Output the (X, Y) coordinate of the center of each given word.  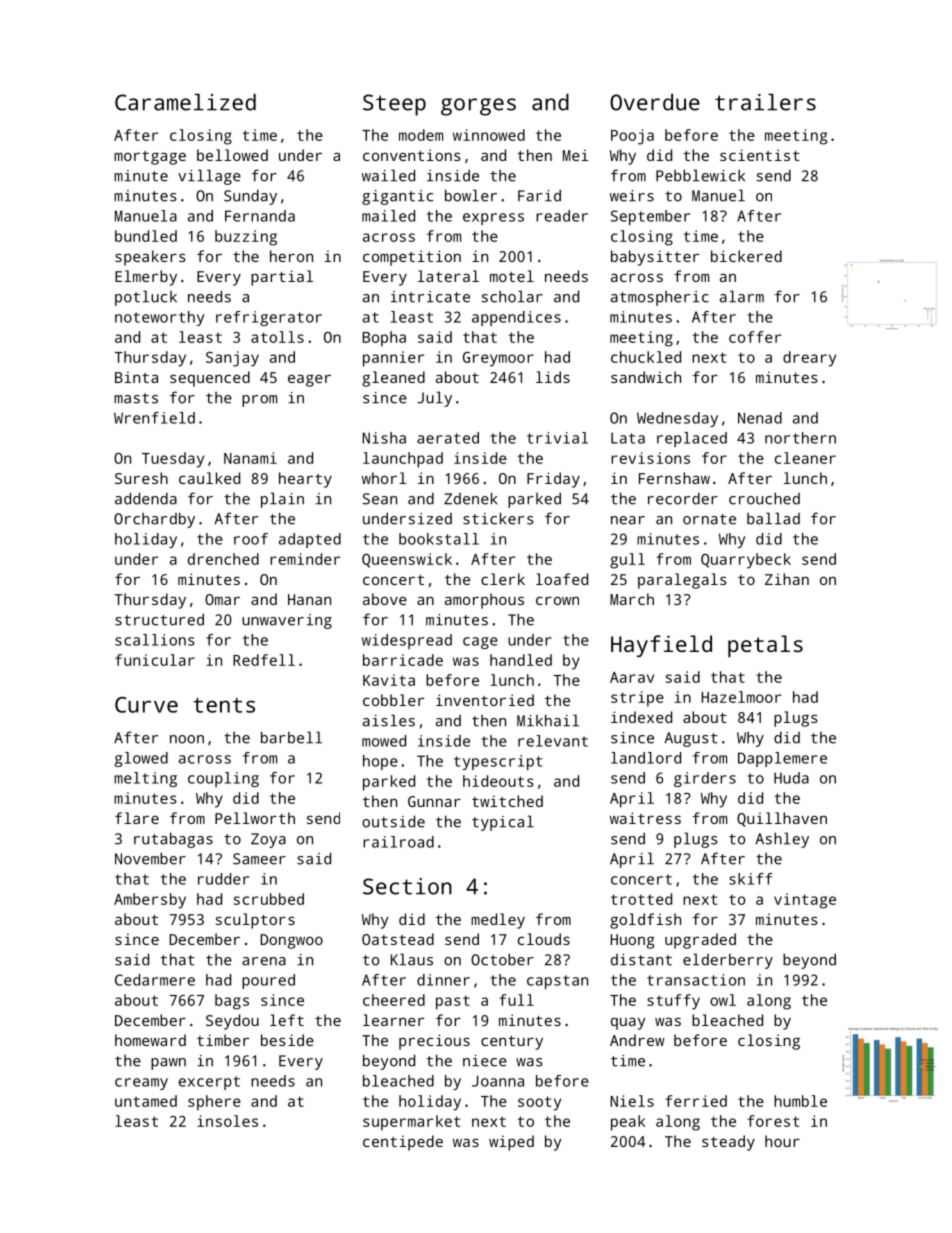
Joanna (498, 1081)
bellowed (232, 155)
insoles (227, 1121)
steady (728, 1143)
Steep (394, 105)
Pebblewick (700, 175)
